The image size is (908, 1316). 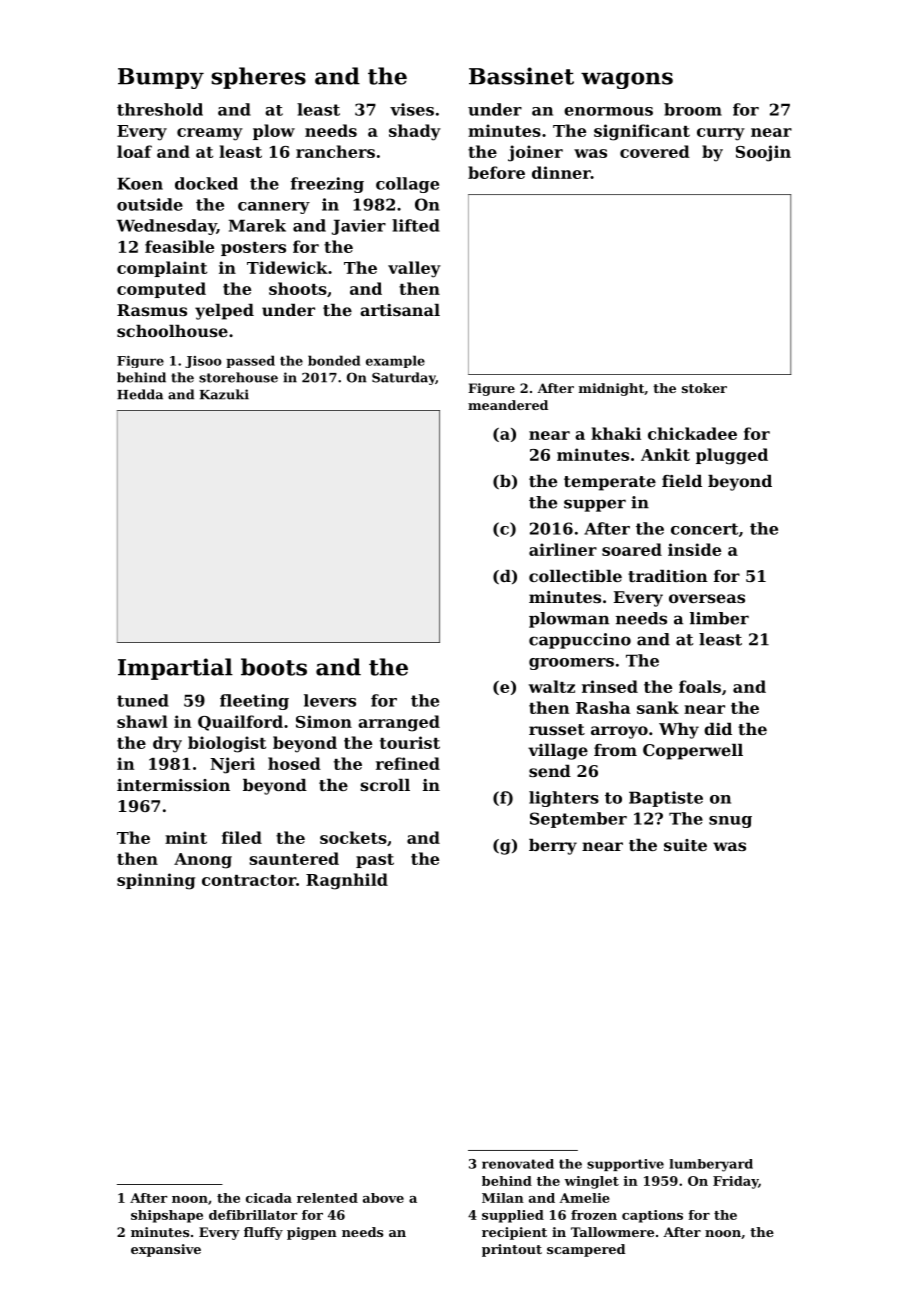 I want to click on Hedda, so click(x=140, y=394).
